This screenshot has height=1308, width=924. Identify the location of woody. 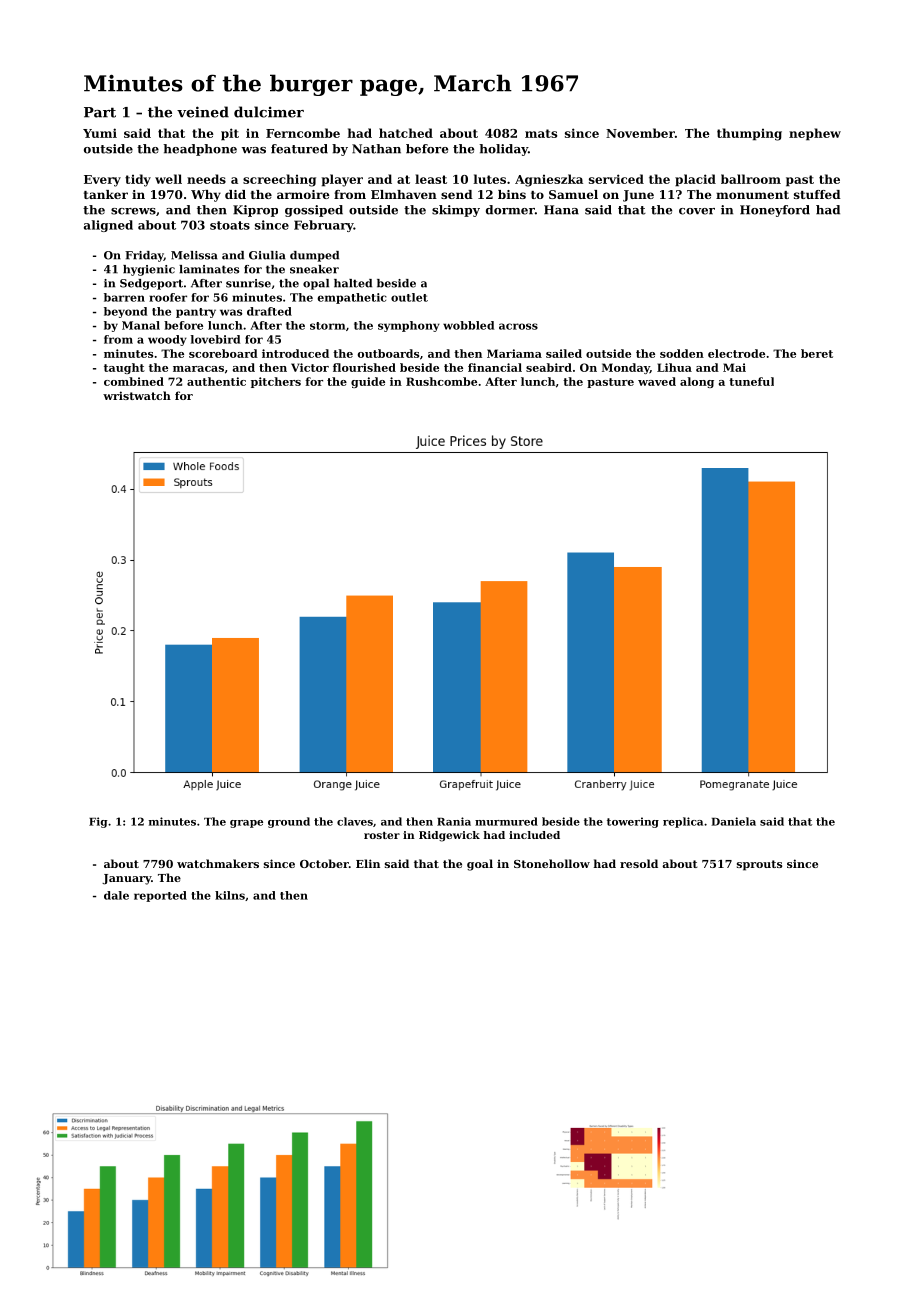
(167, 340).
